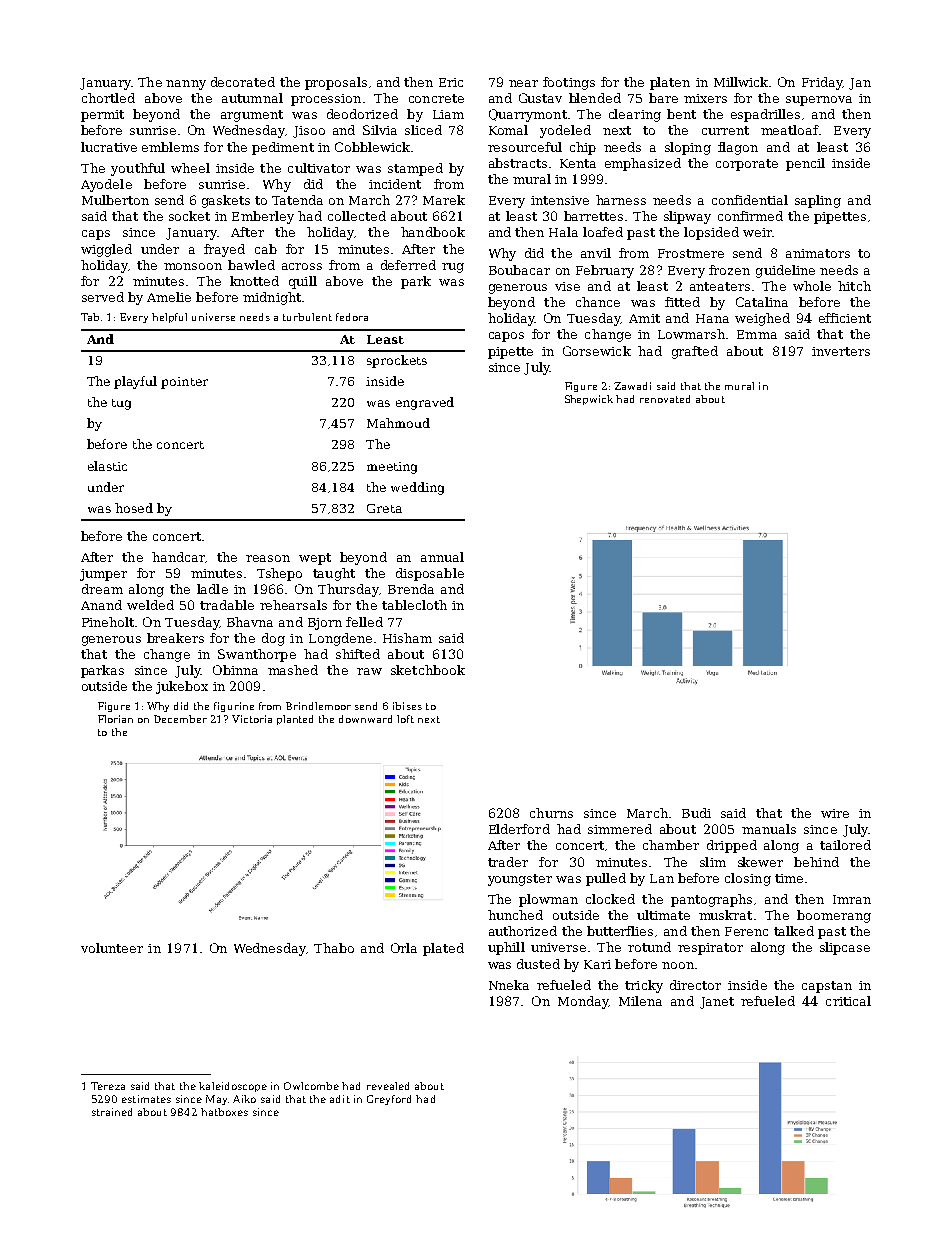 This page has height=1233, width=952. Describe the element at coordinates (336, 83) in the page. I see `proposals` at that location.
